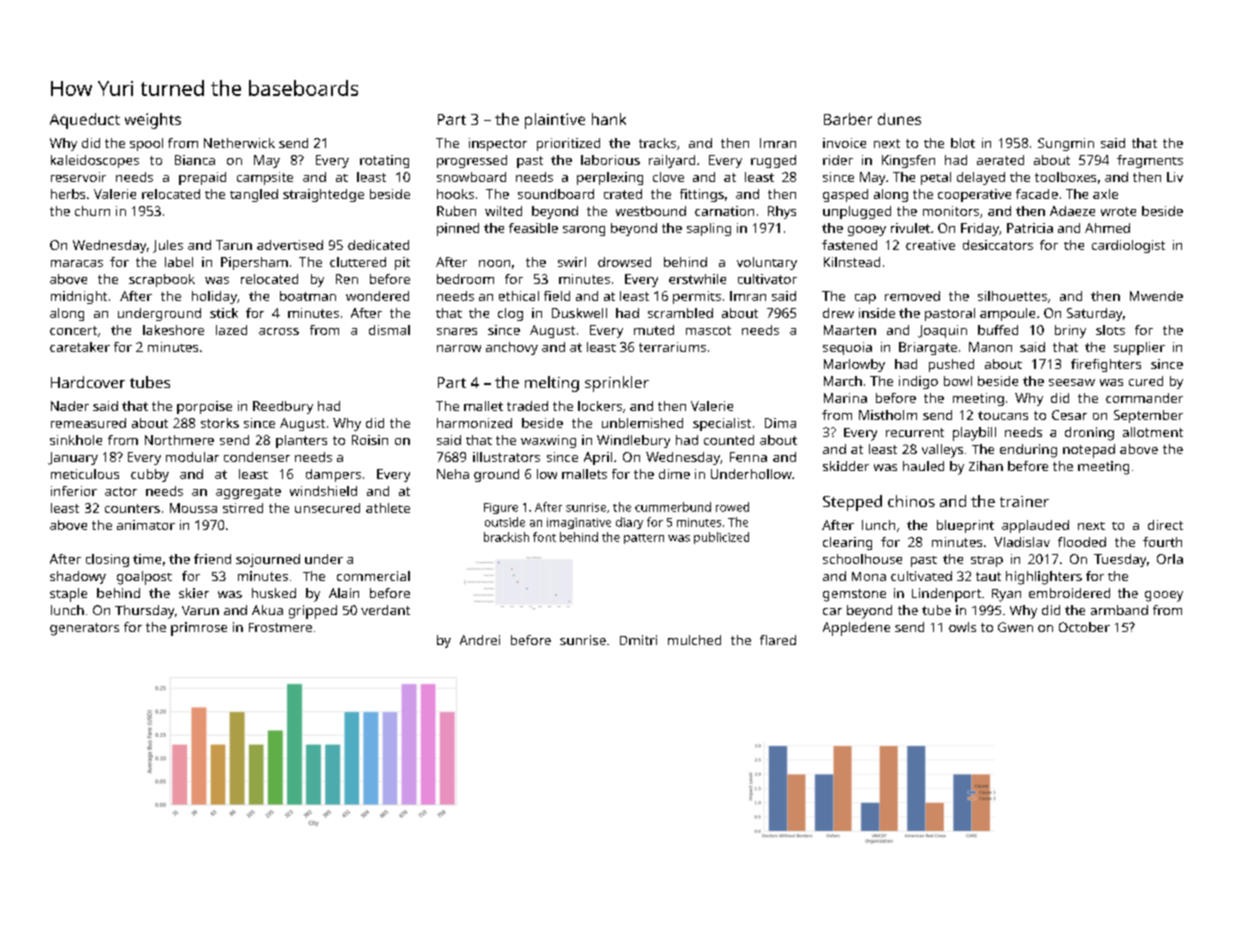 This document has height=952, width=1233. What do you see at coordinates (856, 629) in the document?
I see `Appledene` at bounding box center [856, 629].
